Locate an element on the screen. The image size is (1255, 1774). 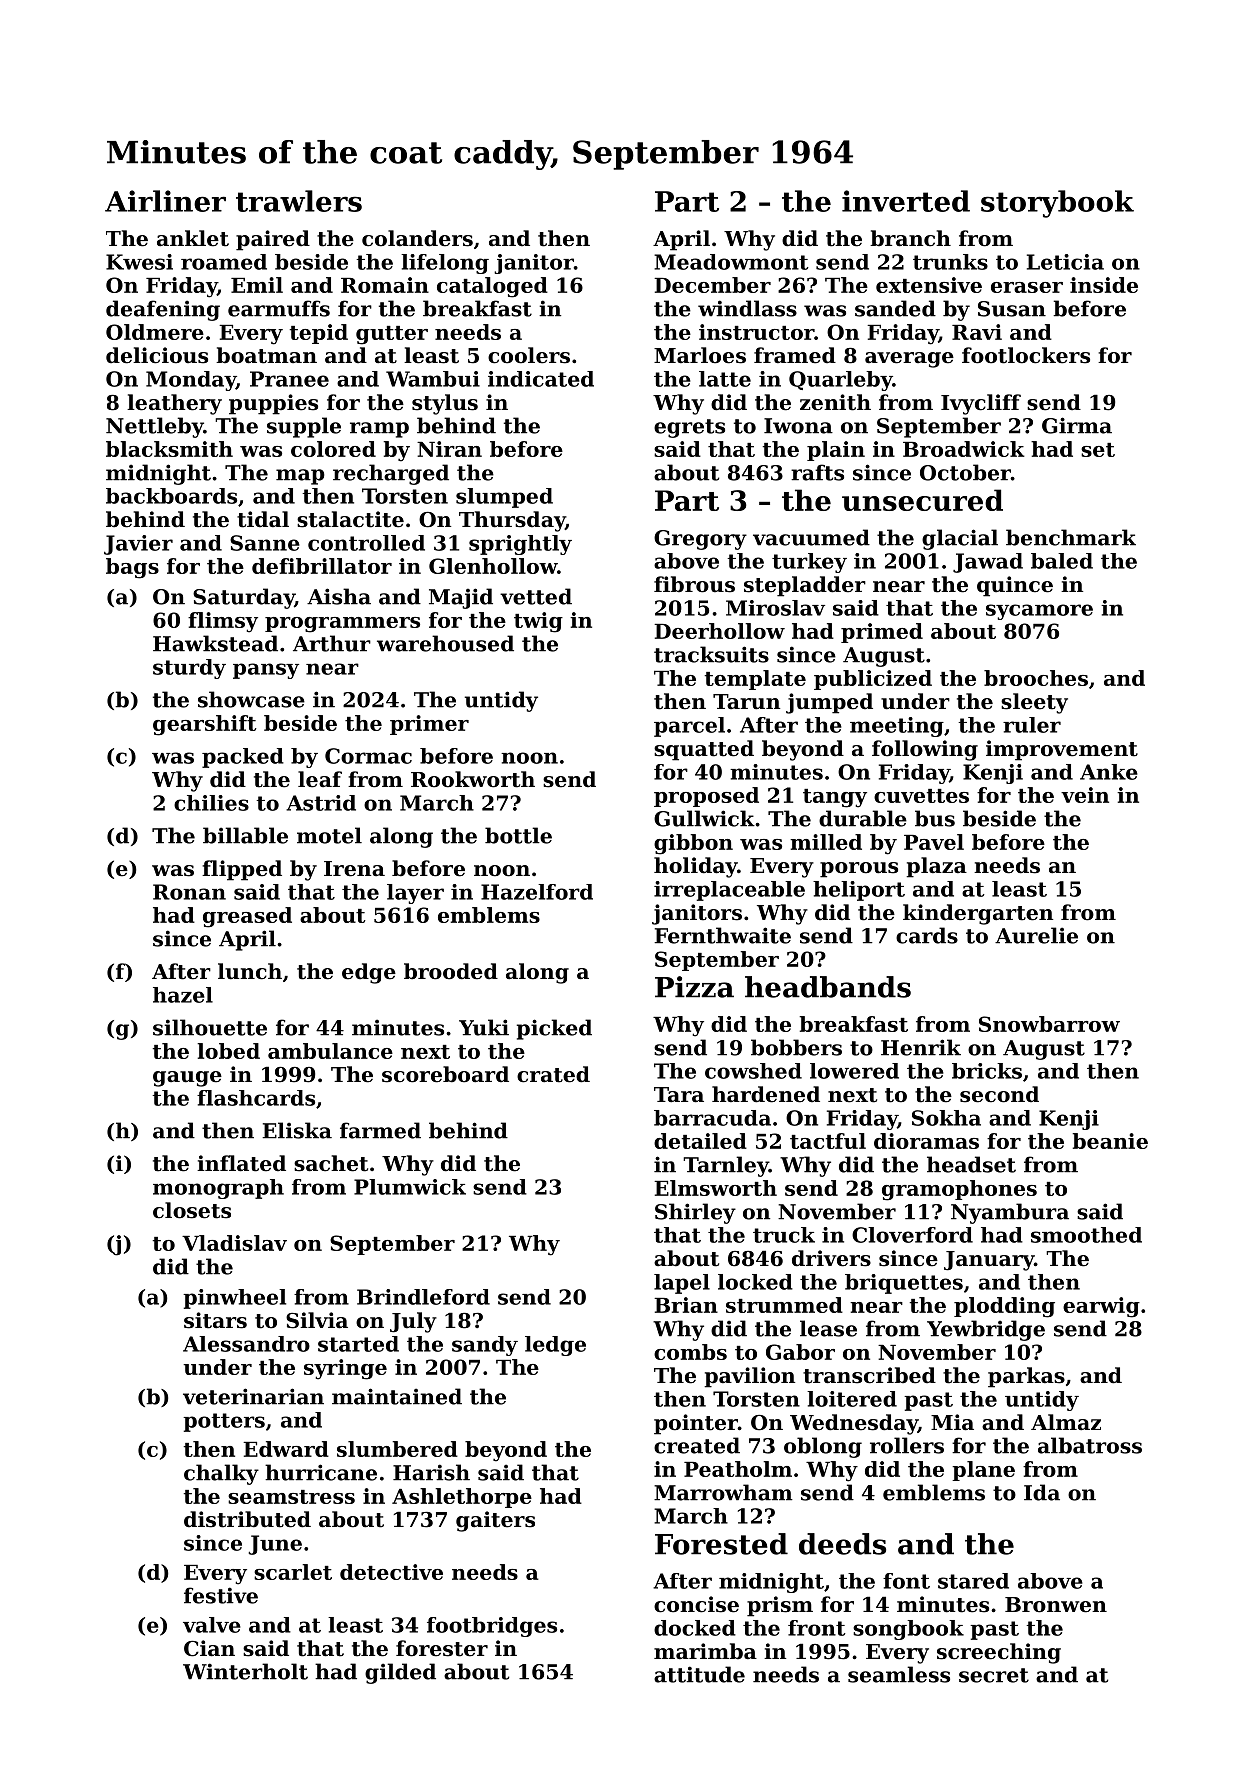
storybook is located at coordinates (1057, 204).
